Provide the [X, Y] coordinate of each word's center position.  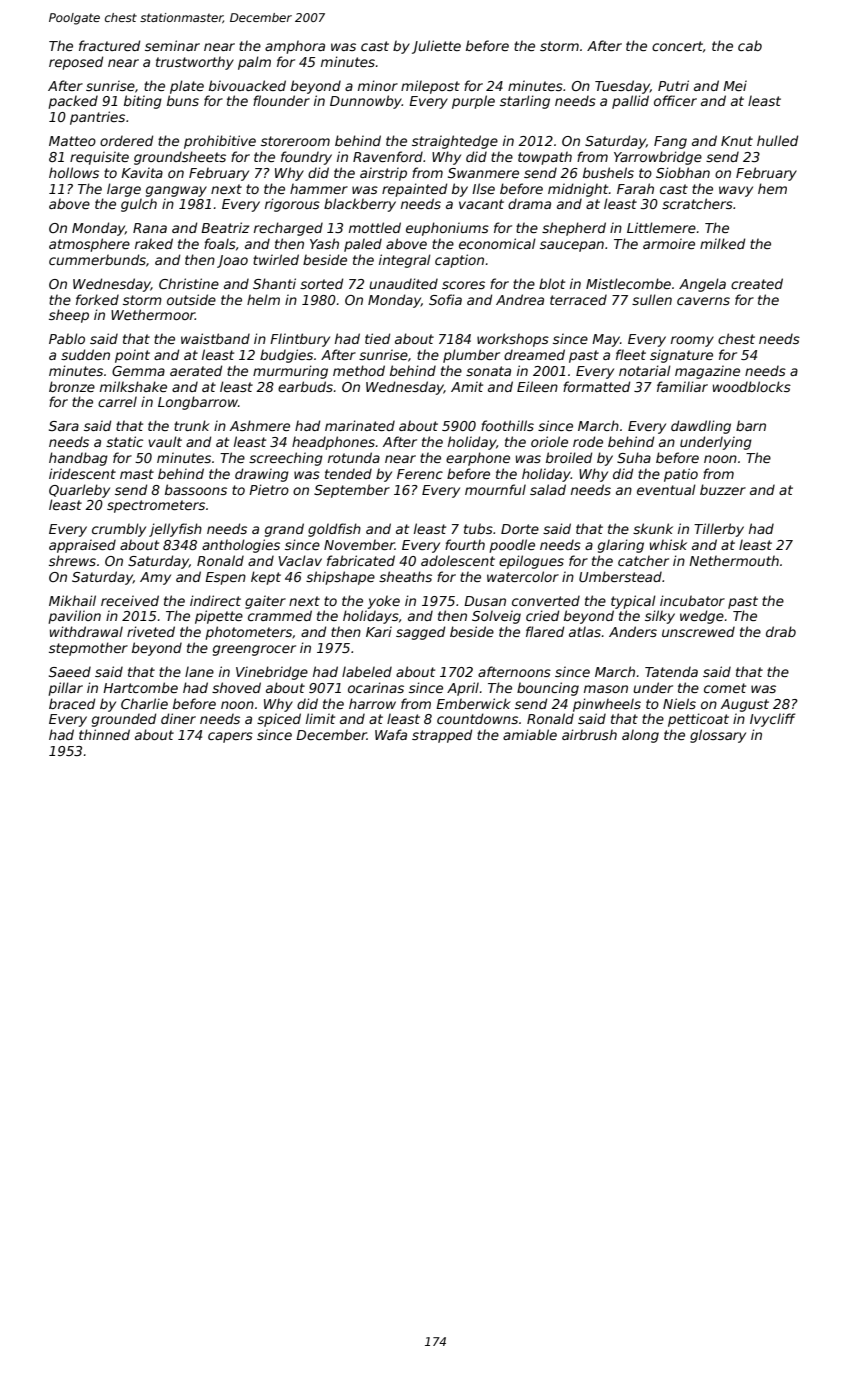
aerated [196, 370]
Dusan [485, 601]
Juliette [436, 47]
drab [781, 631]
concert [677, 46]
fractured [109, 45]
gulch [139, 205]
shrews [72, 560]
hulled [777, 140]
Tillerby [719, 530]
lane [199, 671]
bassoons [196, 489]
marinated [360, 425]
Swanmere [483, 173]
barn [751, 425]
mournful [495, 489]
